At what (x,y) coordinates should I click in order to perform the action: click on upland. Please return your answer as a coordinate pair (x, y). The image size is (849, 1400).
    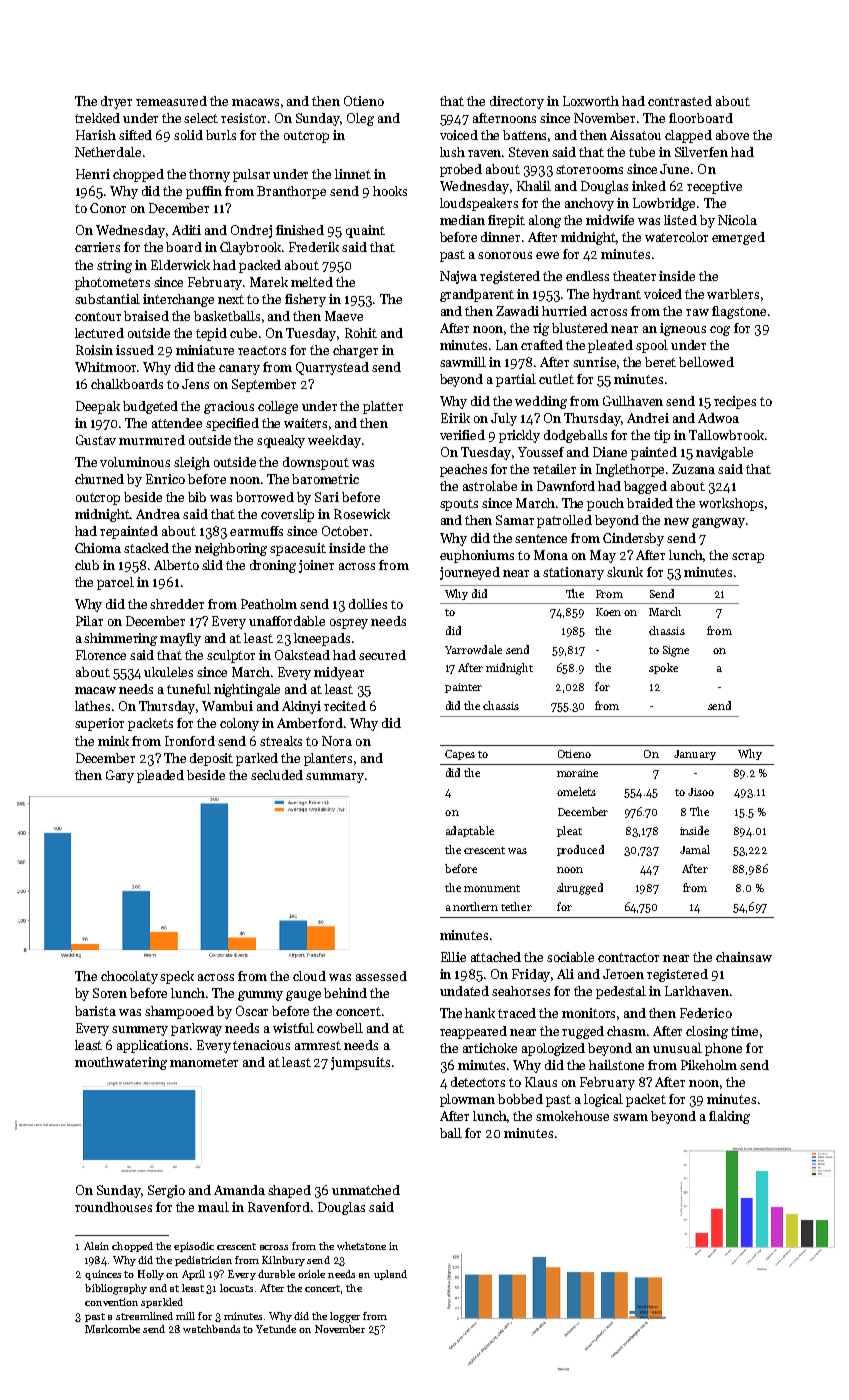
    Looking at the image, I should click on (390, 1275).
